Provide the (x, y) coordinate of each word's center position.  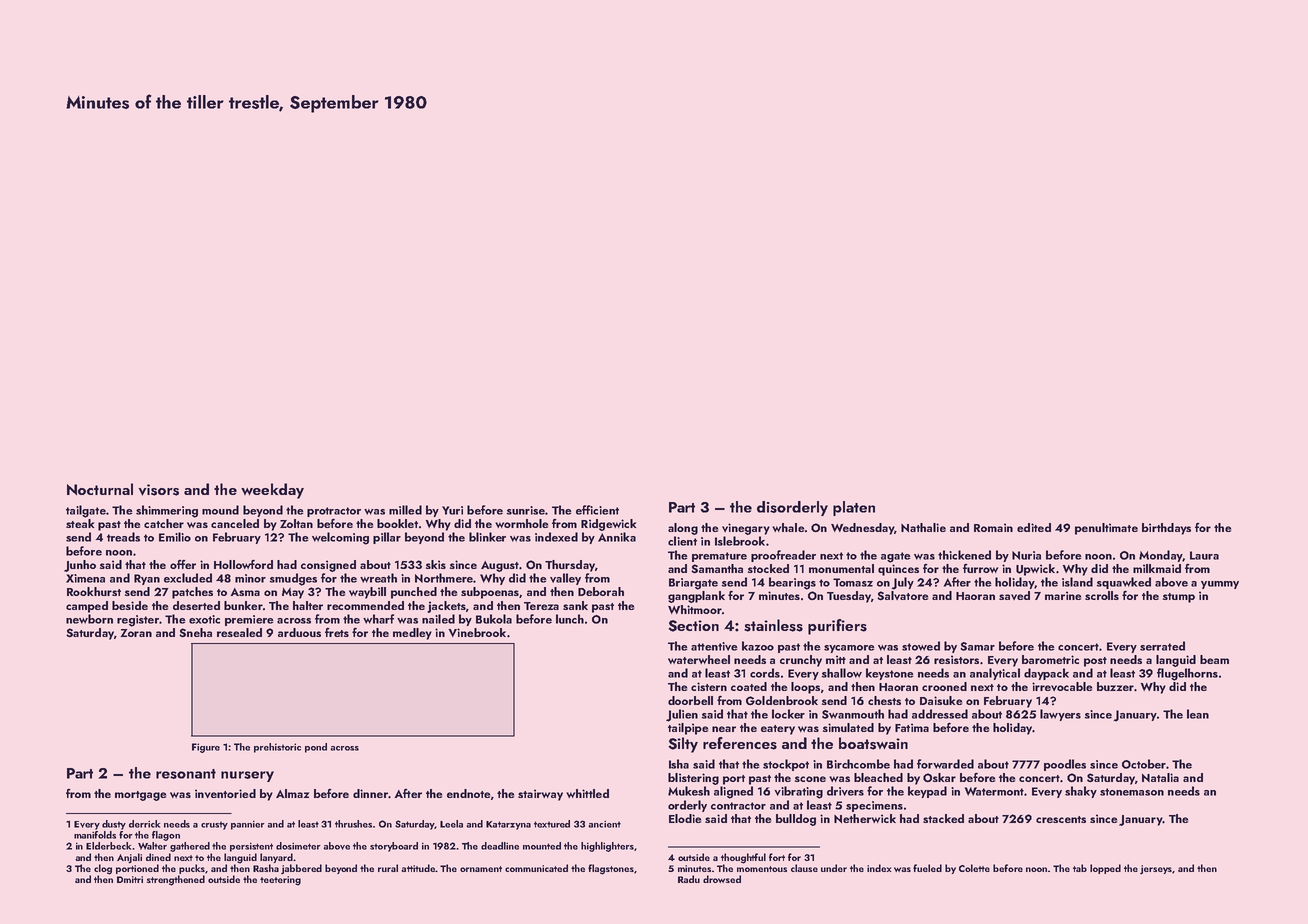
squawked (1124, 583)
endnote (468, 793)
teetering (280, 881)
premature (719, 557)
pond (316, 748)
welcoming (340, 538)
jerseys (1156, 870)
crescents (1061, 819)
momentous (762, 869)
